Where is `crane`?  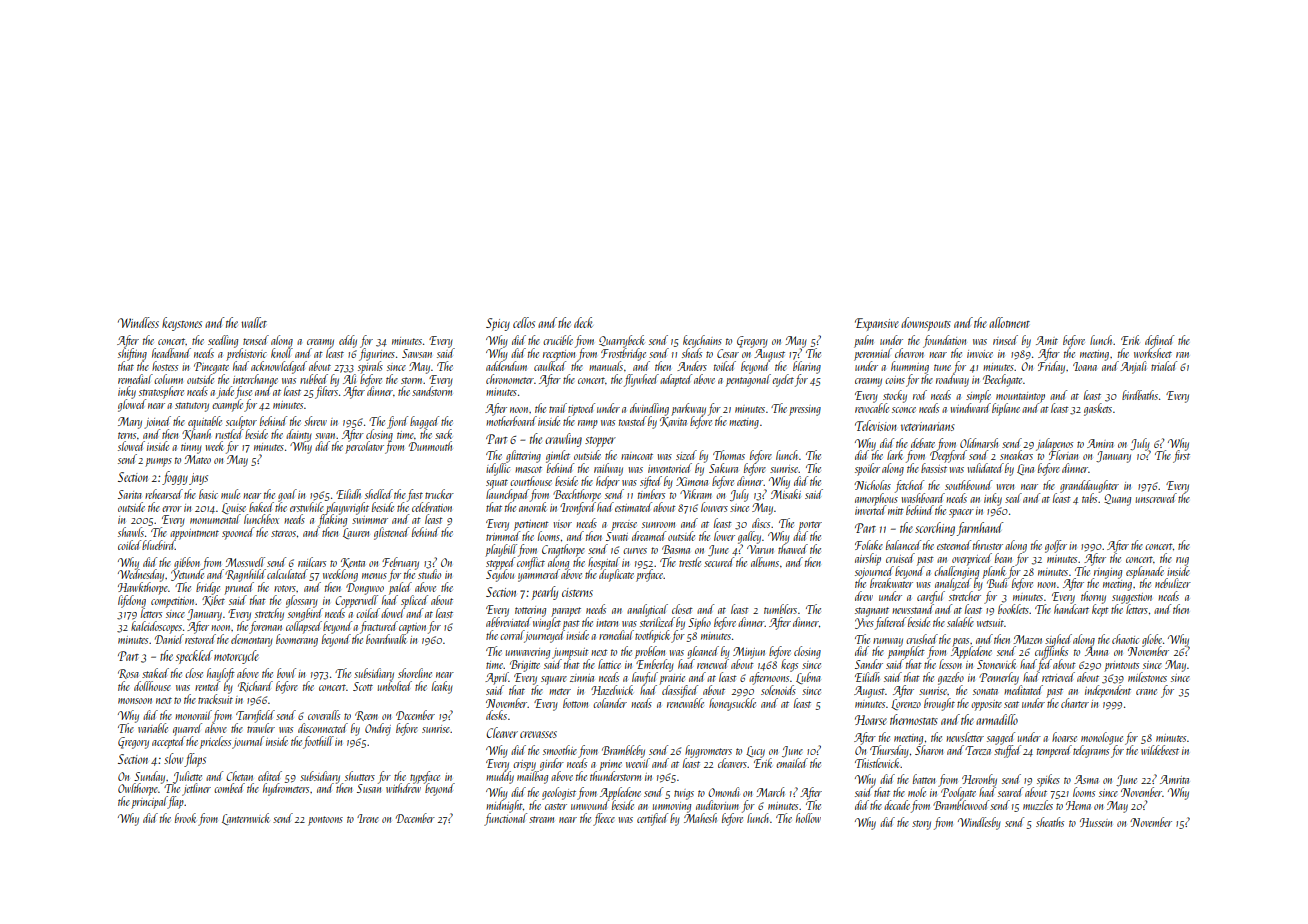 crane is located at coordinates (1146, 692).
